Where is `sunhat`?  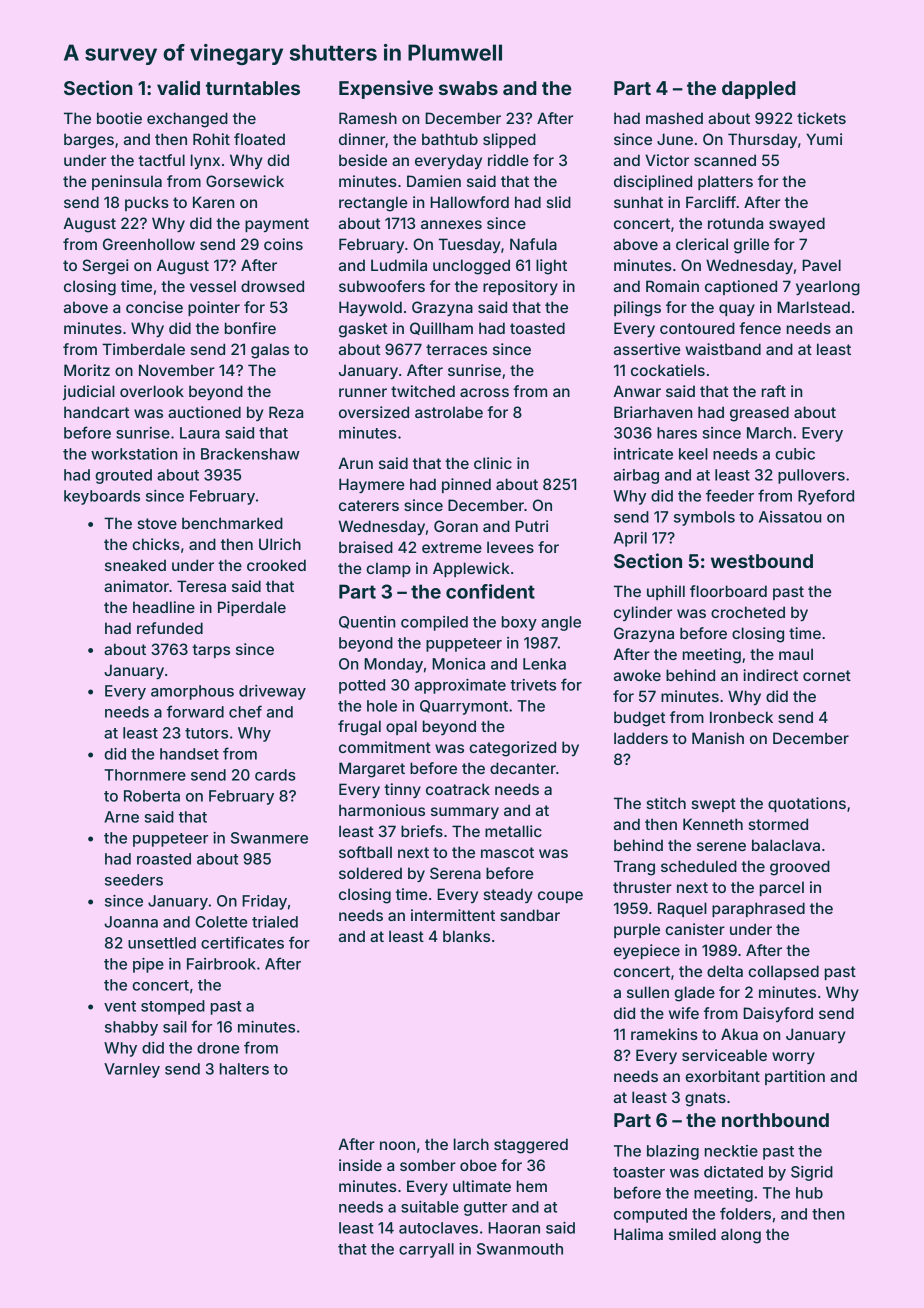
sunhat is located at coordinates (638, 202).
